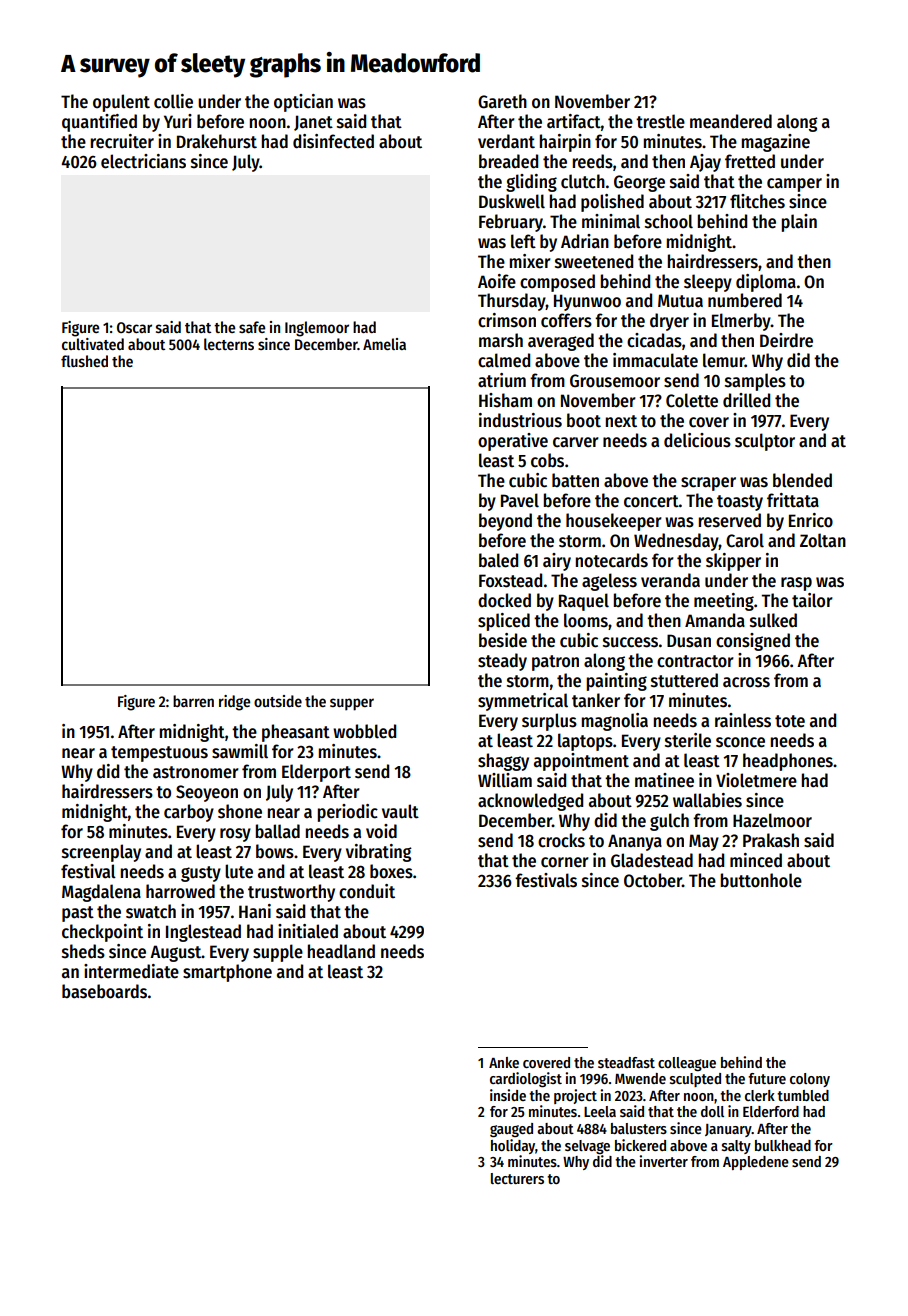 This screenshot has width=908, height=1316. Describe the element at coordinates (584, 420) in the screenshot. I see `boot` at that location.
